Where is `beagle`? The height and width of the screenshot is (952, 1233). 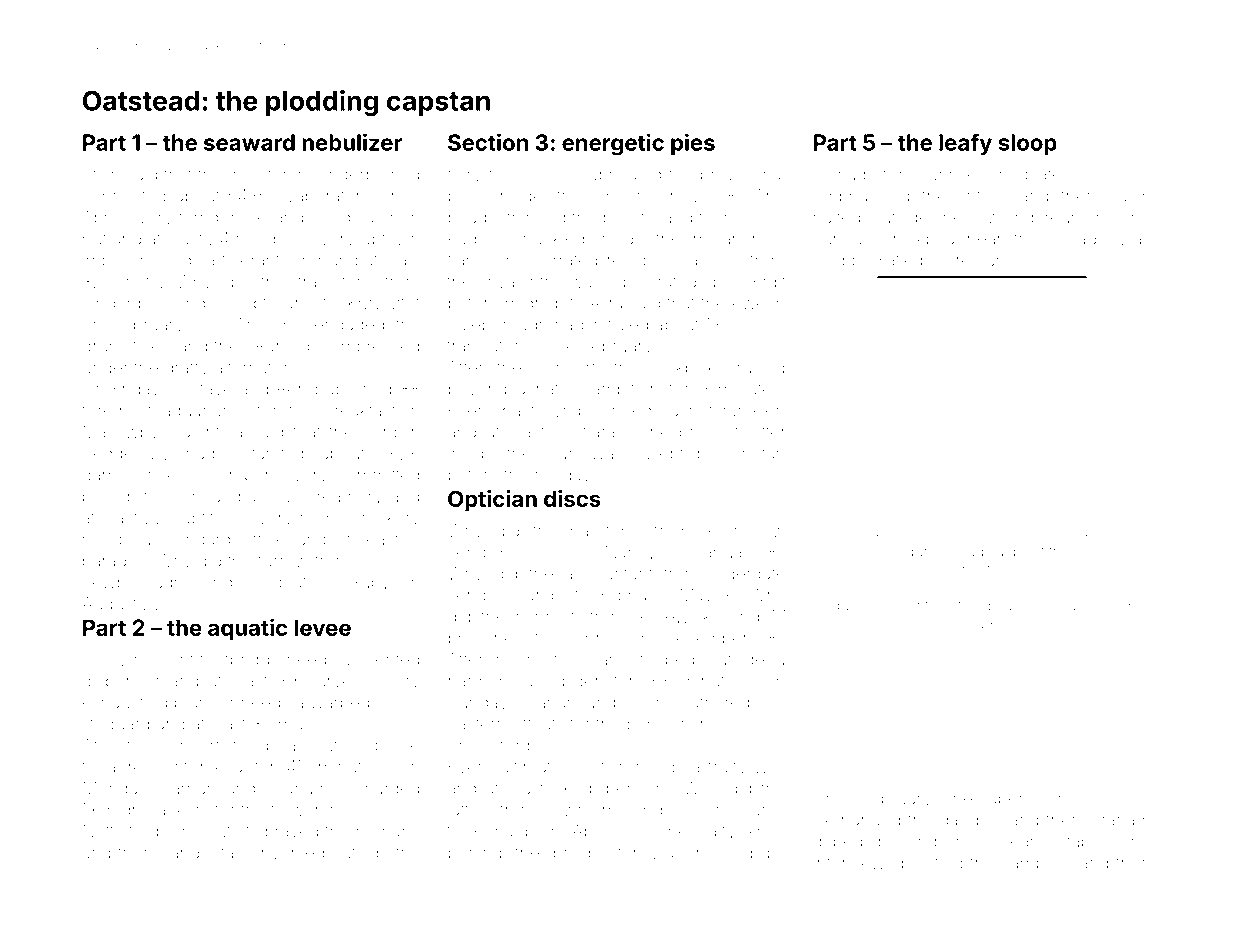
beagle is located at coordinates (474, 219).
